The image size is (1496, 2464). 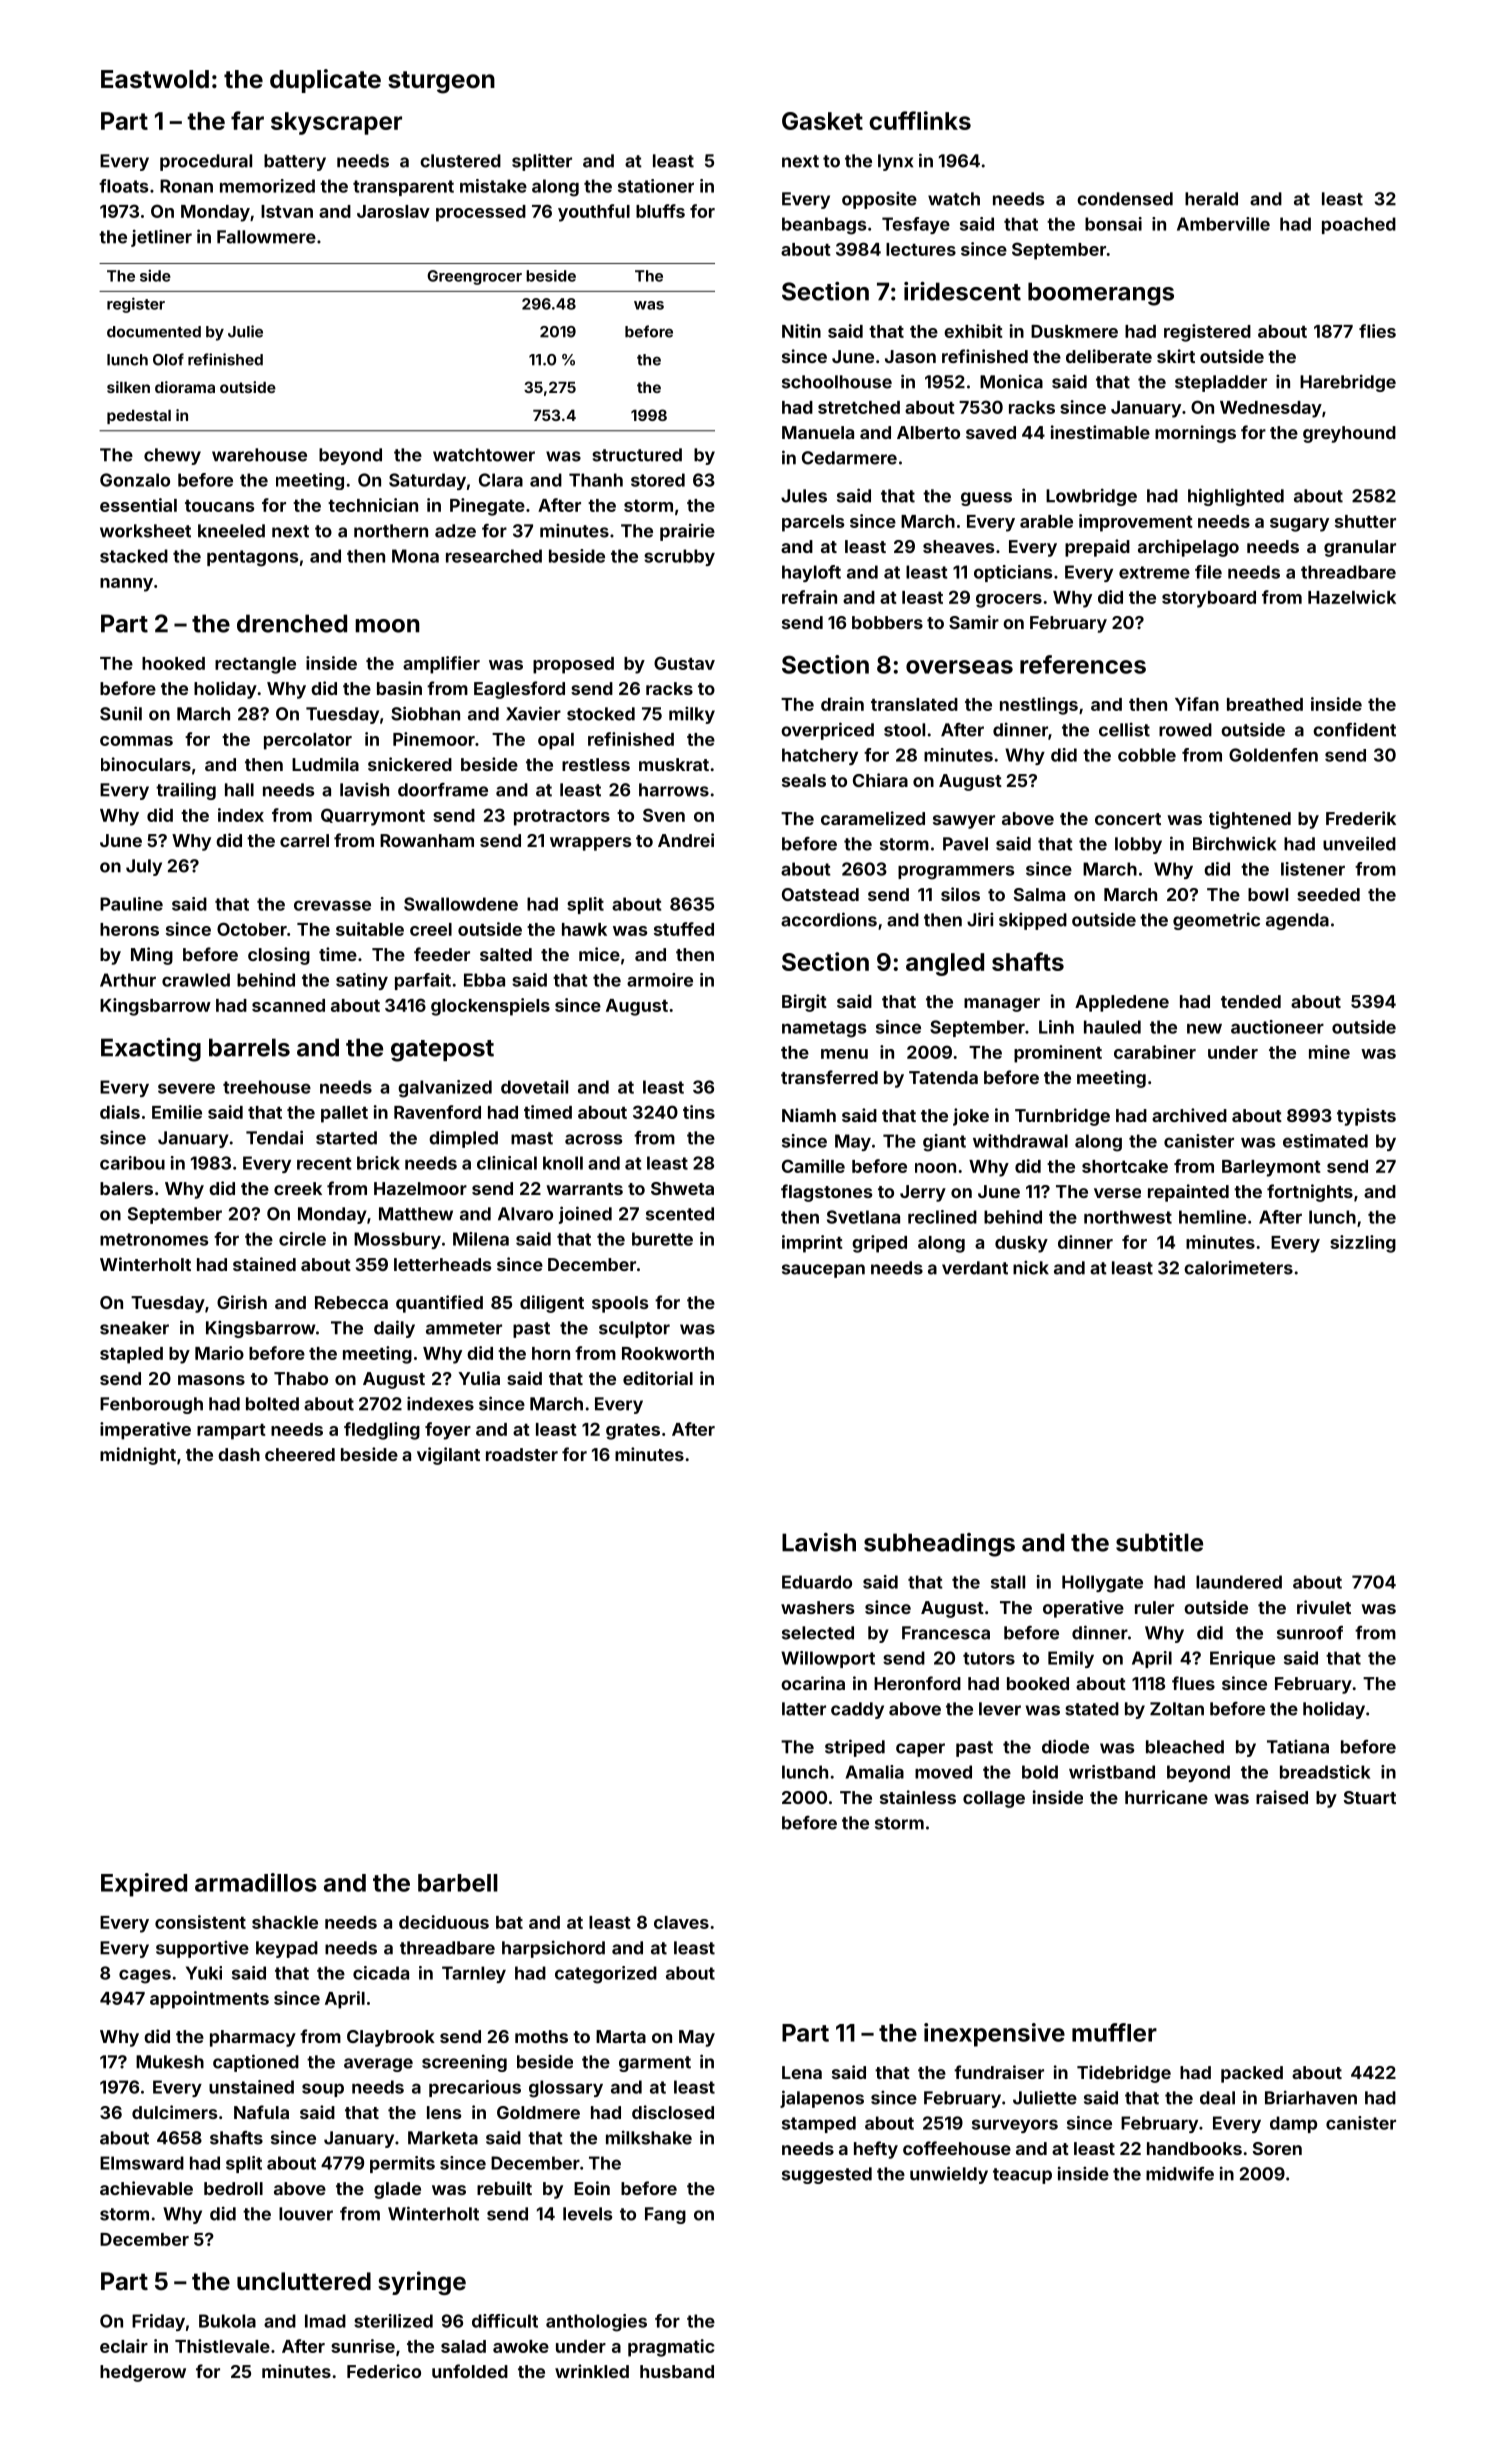 I want to click on achievable, so click(x=146, y=2188).
